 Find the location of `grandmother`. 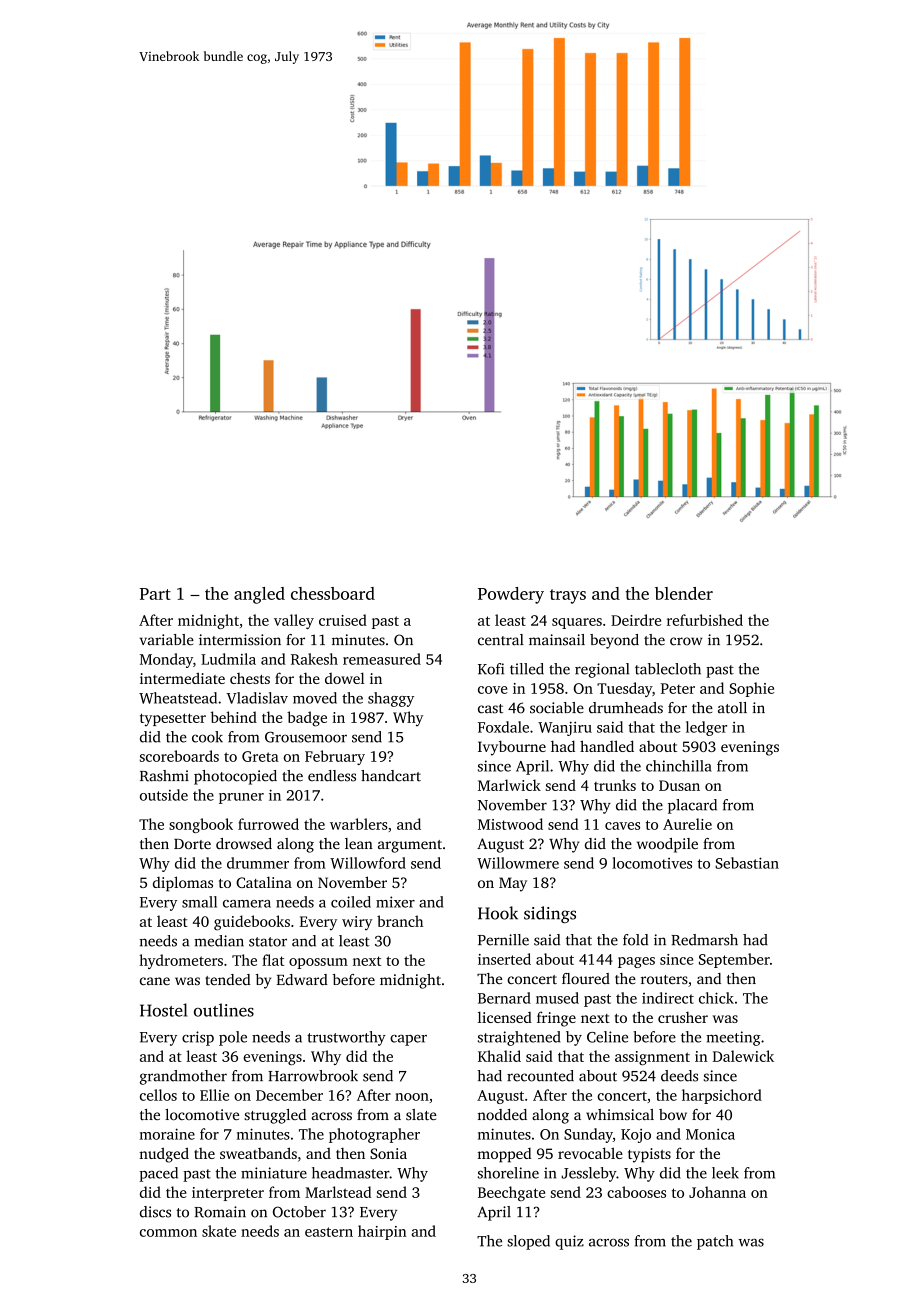

grandmother is located at coordinates (183, 1077).
